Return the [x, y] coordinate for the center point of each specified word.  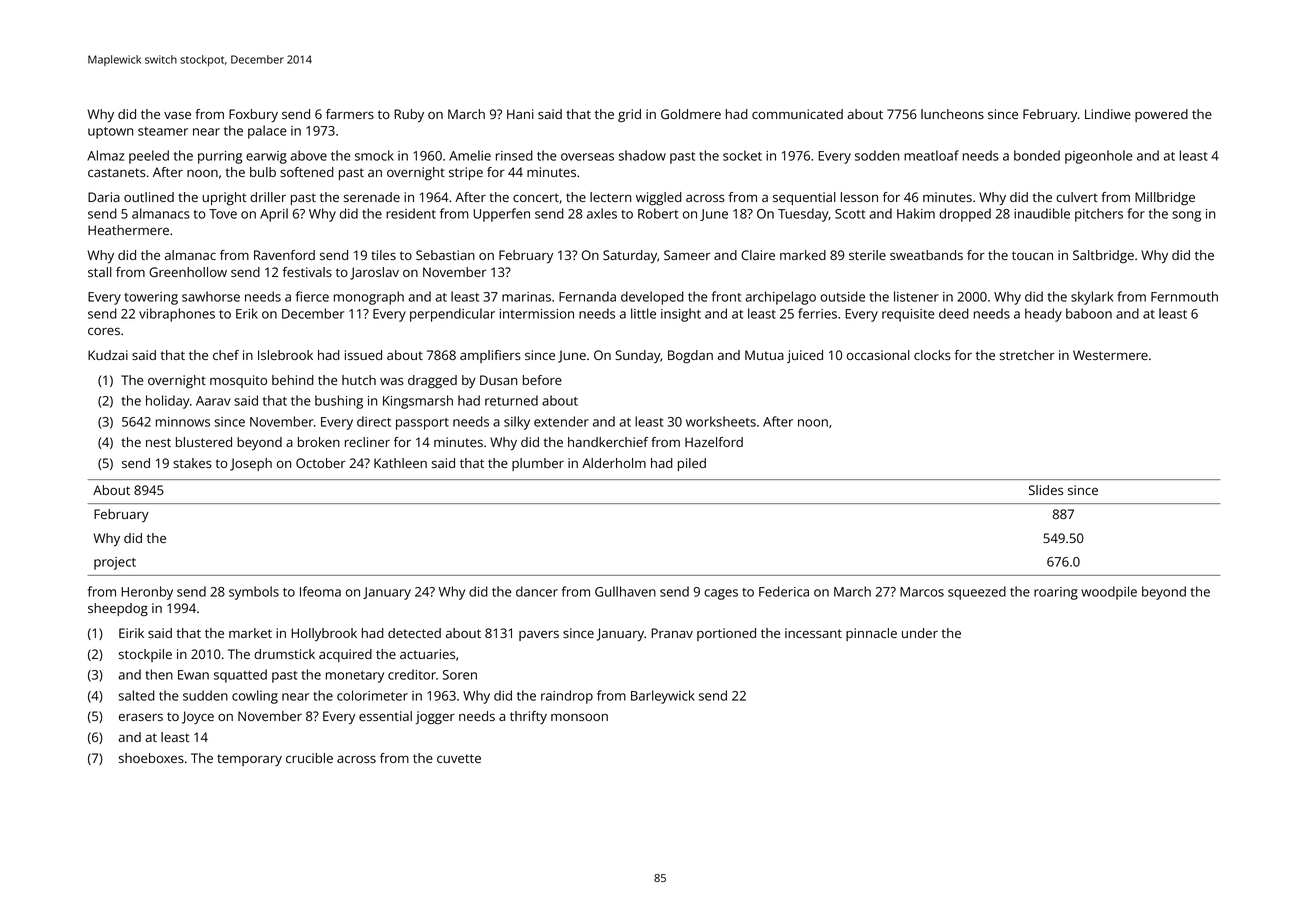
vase [177, 115]
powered [1161, 115]
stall [100, 272]
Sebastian [445, 255]
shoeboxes [151, 758]
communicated [797, 114]
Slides [1046, 490]
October [321, 463]
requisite [908, 315]
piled [692, 464]
